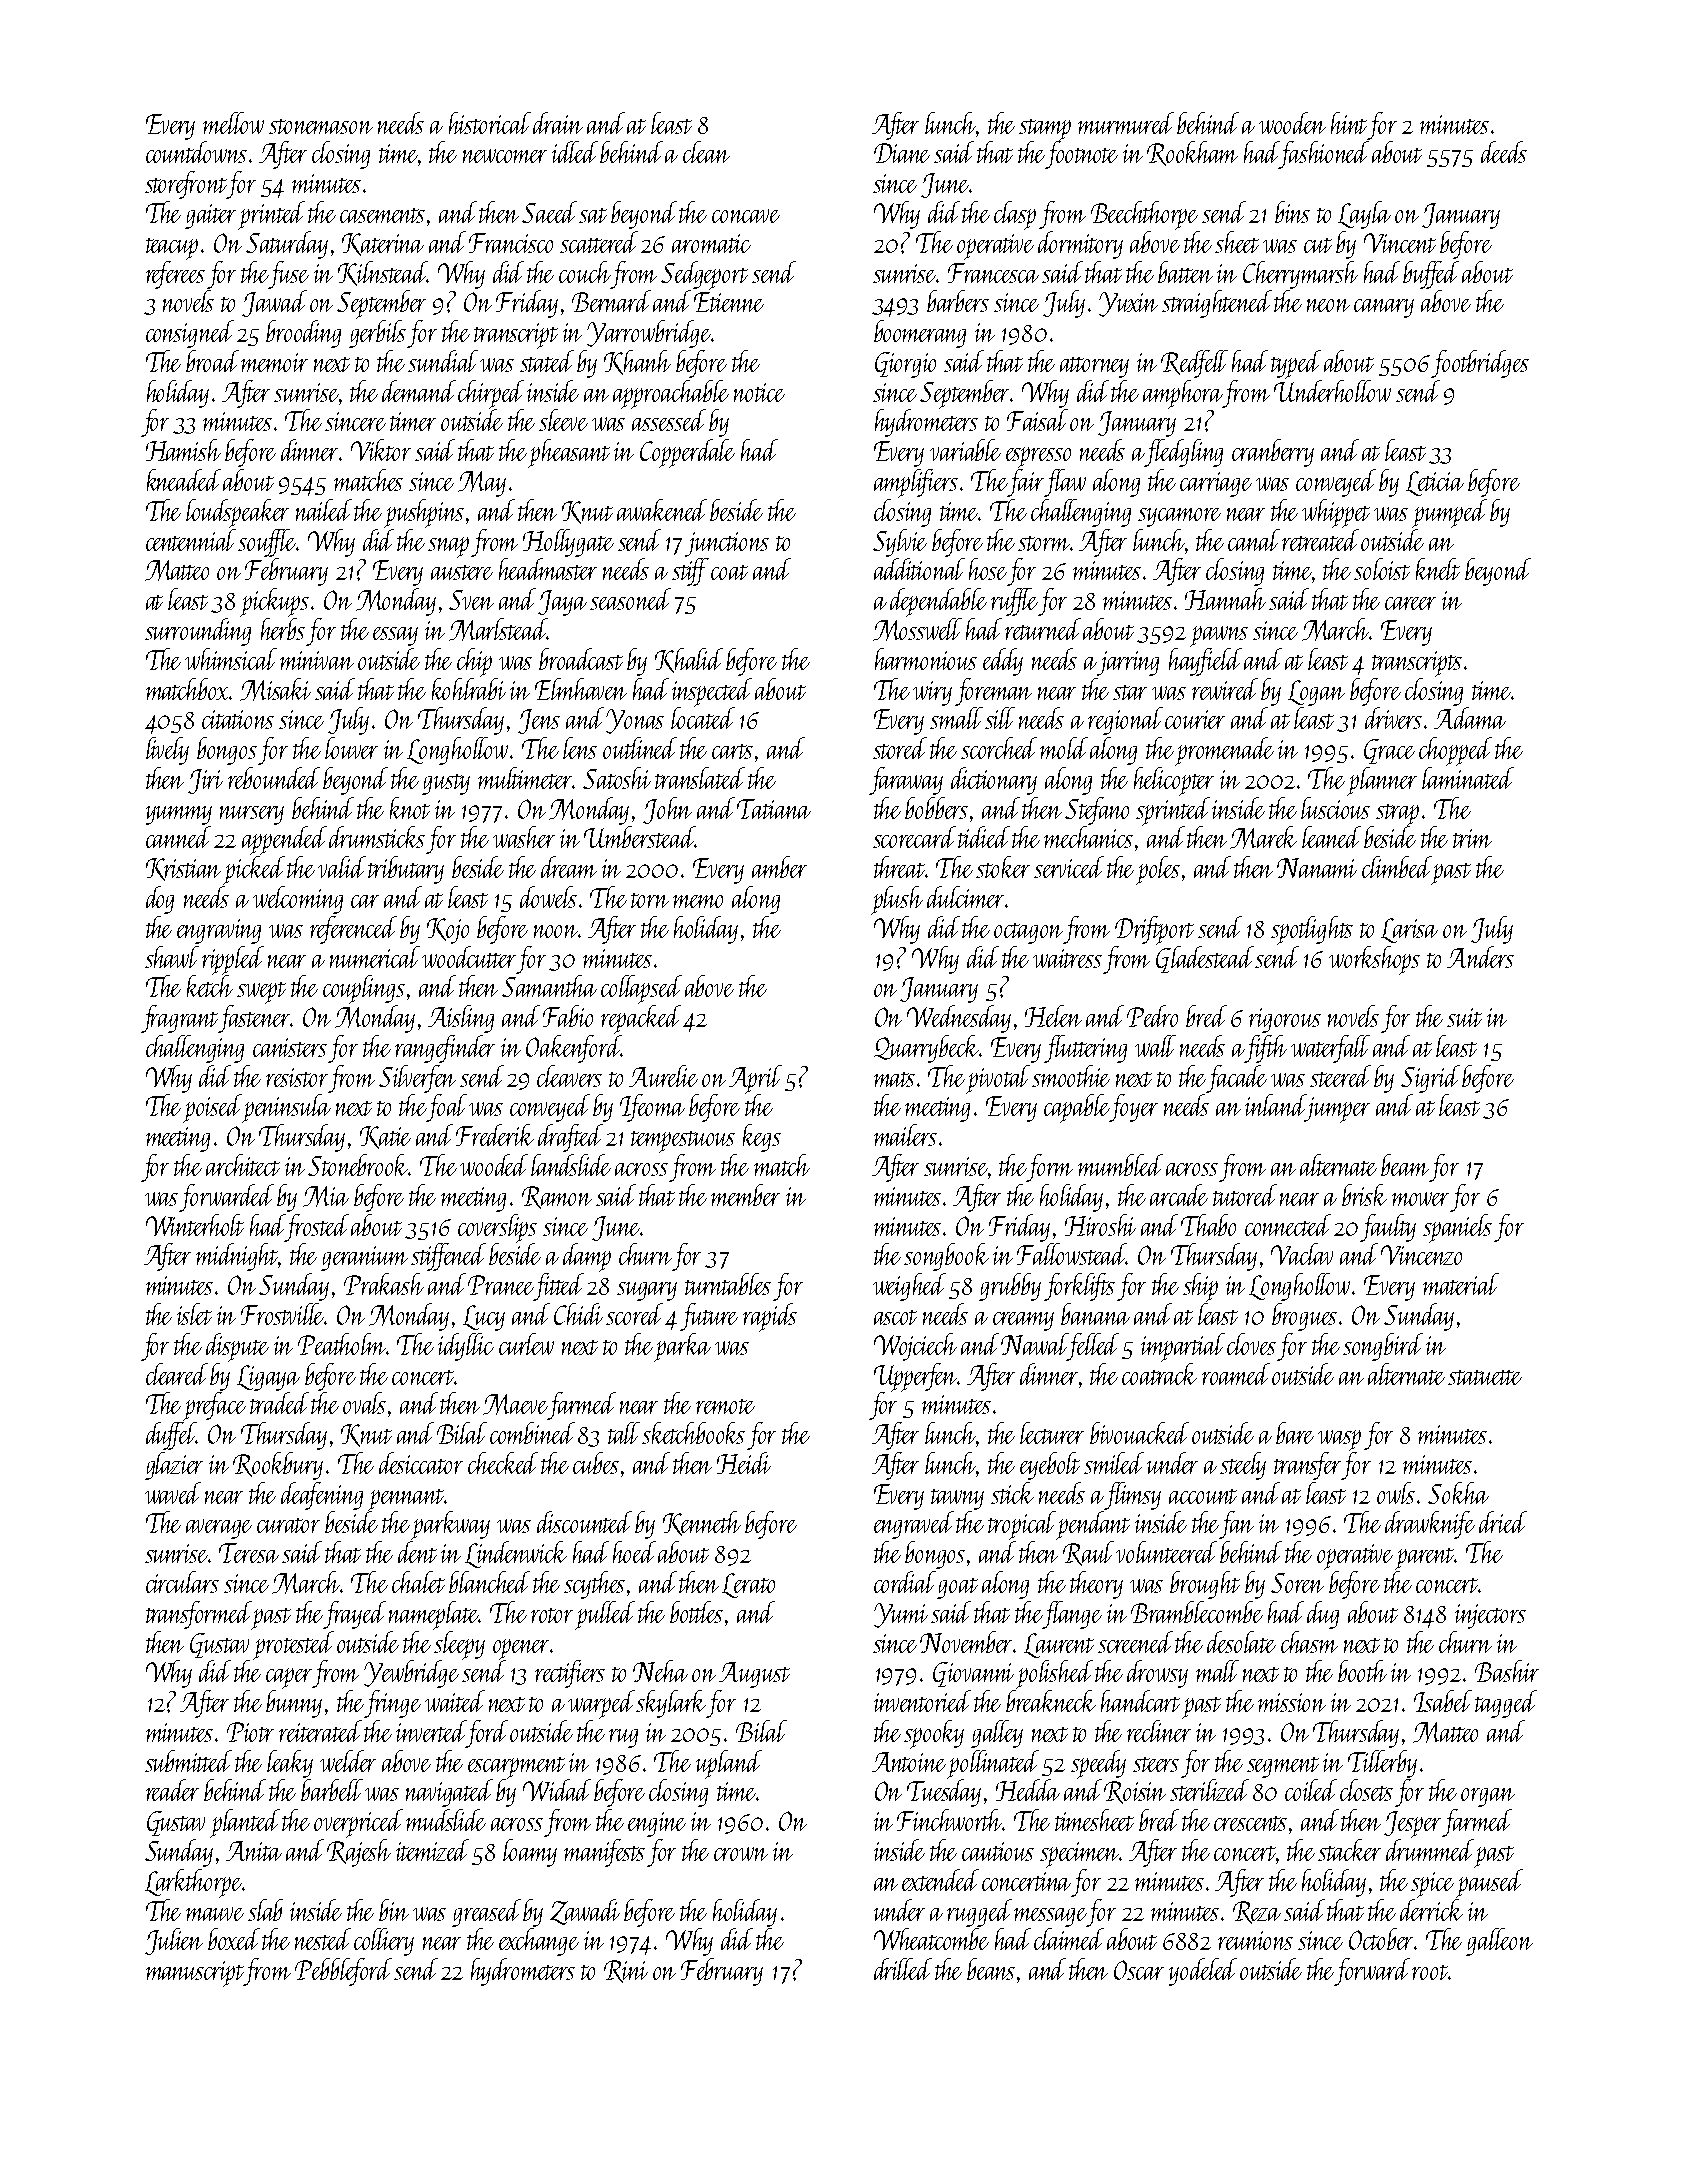  I want to click on Diane, so click(902, 153).
